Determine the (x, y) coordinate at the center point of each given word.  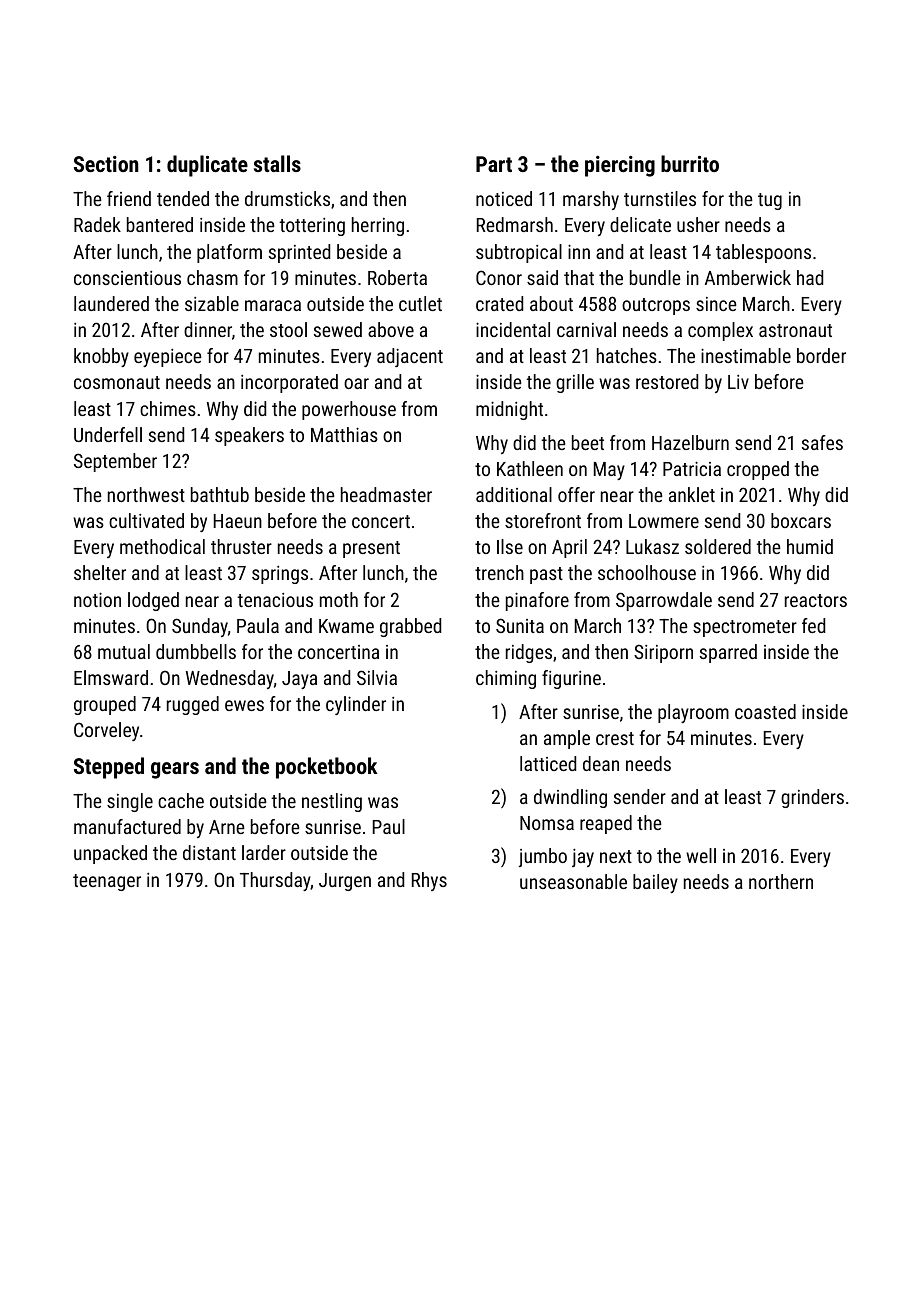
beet (588, 442)
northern (781, 881)
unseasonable (573, 881)
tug (770, 201)
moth (339, 599)
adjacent (410, 357)
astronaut (795, 330)
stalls (277, 163)
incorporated (289, 383)
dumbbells (196, 651)
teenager (107, 882)
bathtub (220, 494)
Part (494, 164)
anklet (692, 494)
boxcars (801, 520)
